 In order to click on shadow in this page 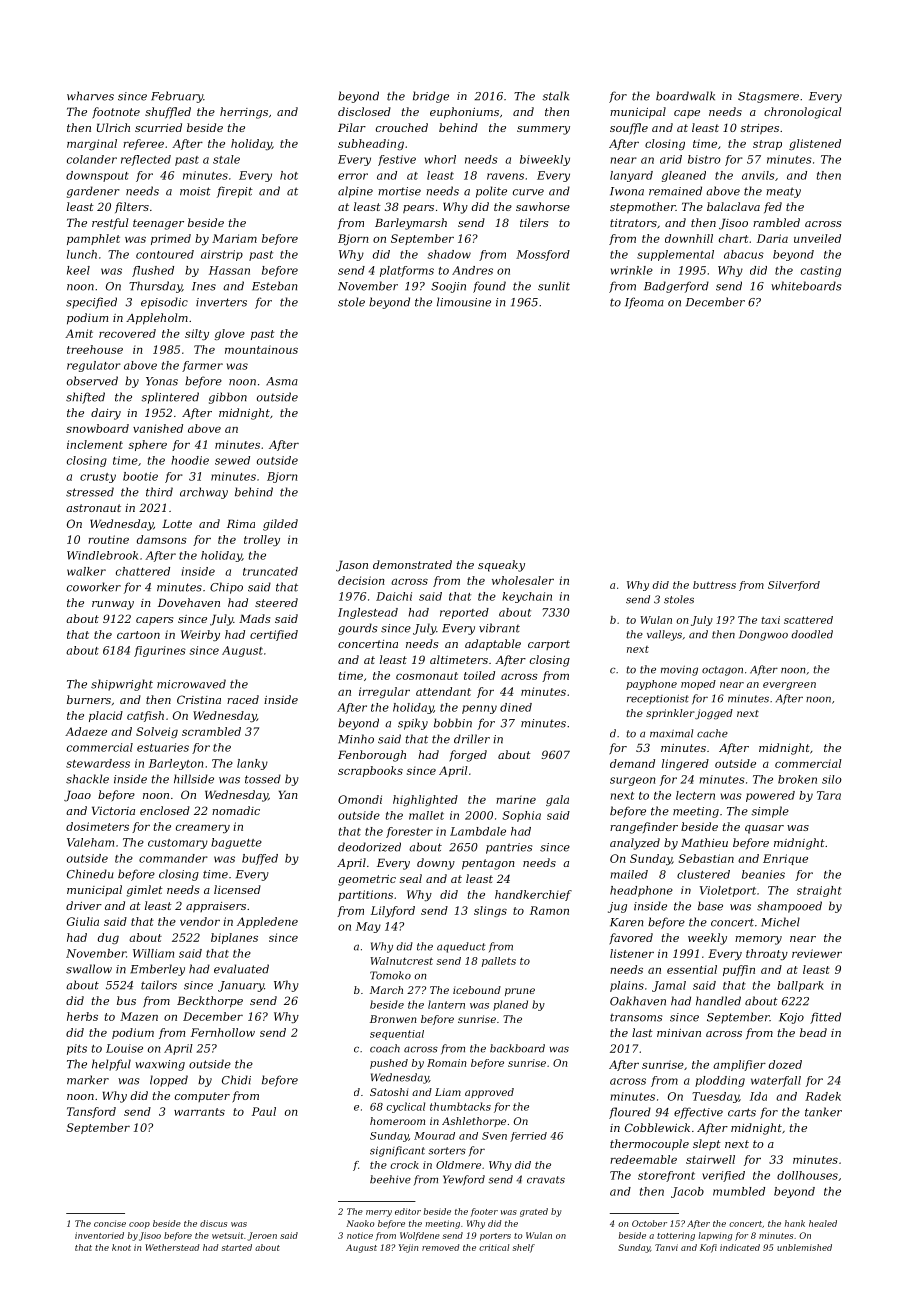, I will do `click(449, 254)`.
